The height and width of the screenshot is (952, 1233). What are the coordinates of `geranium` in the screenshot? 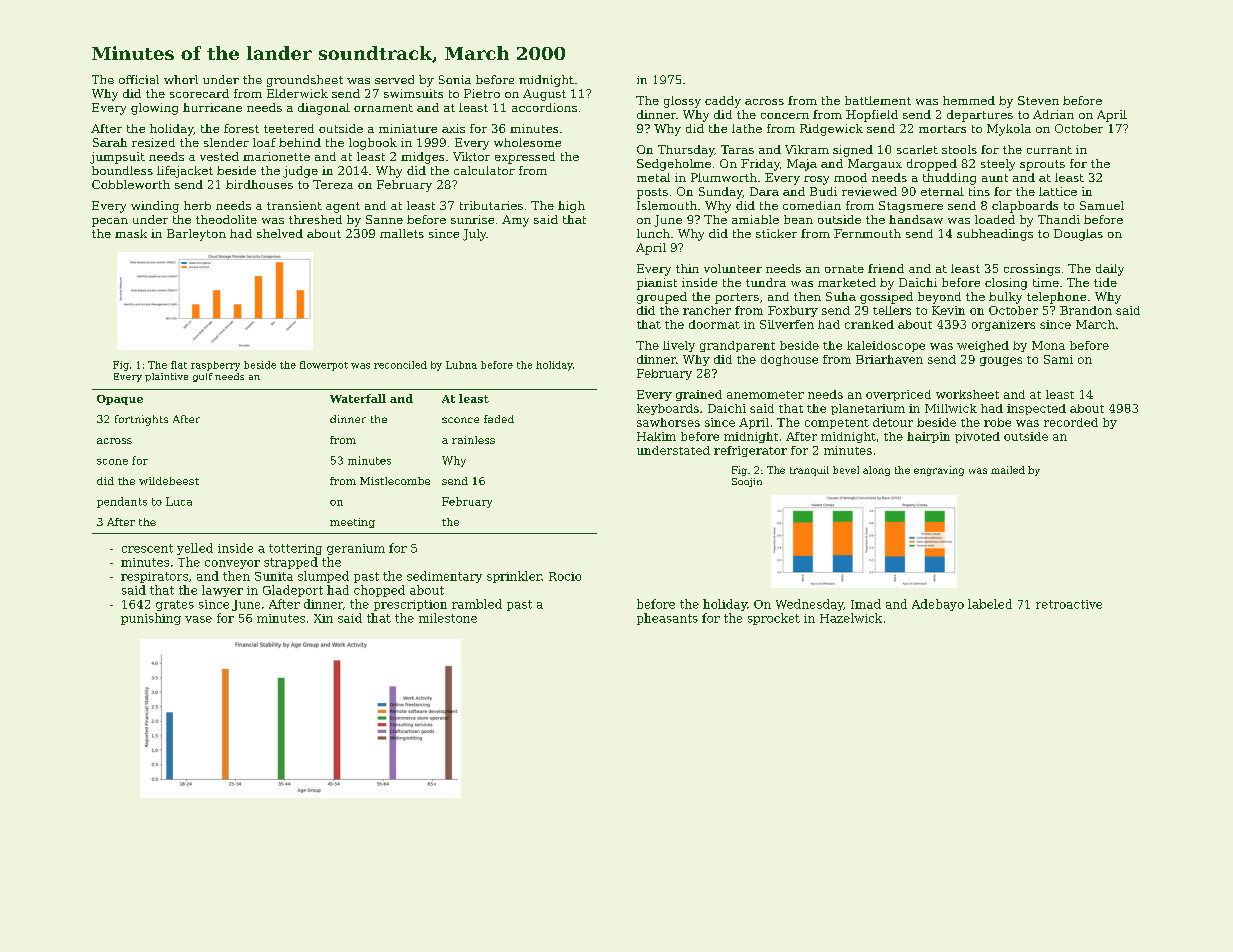 It's located at (356, 549).
